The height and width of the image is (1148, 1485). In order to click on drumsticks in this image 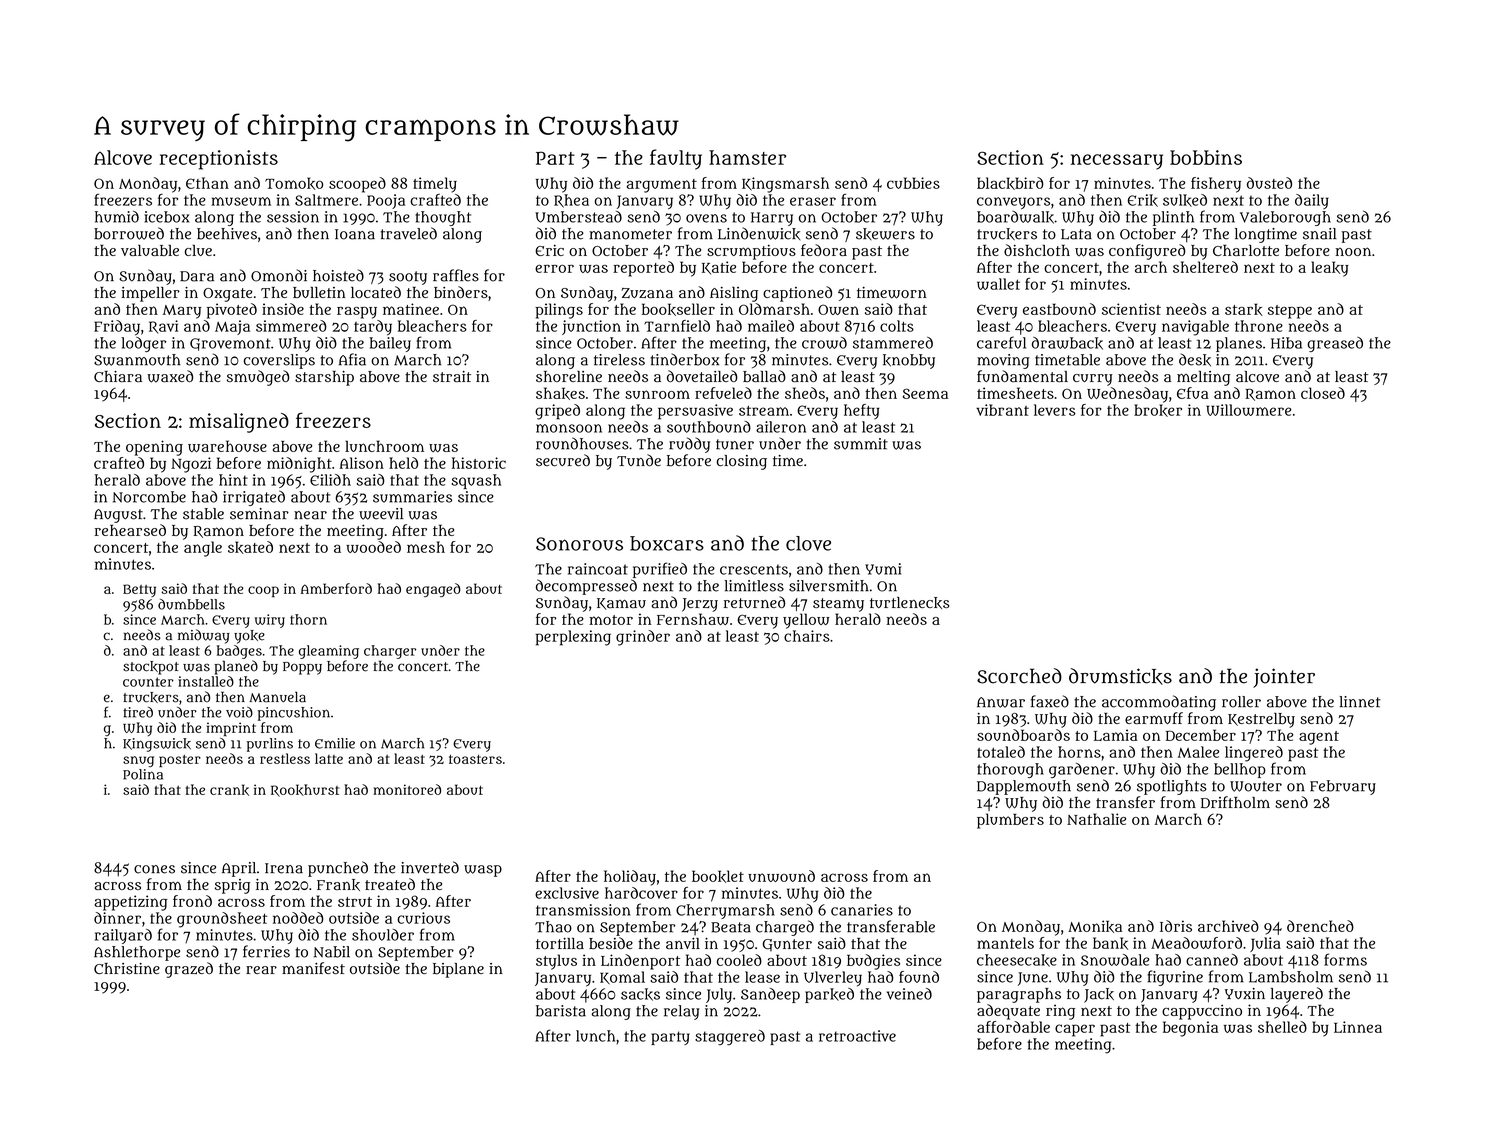, I will do `click(1120, 676)`.
